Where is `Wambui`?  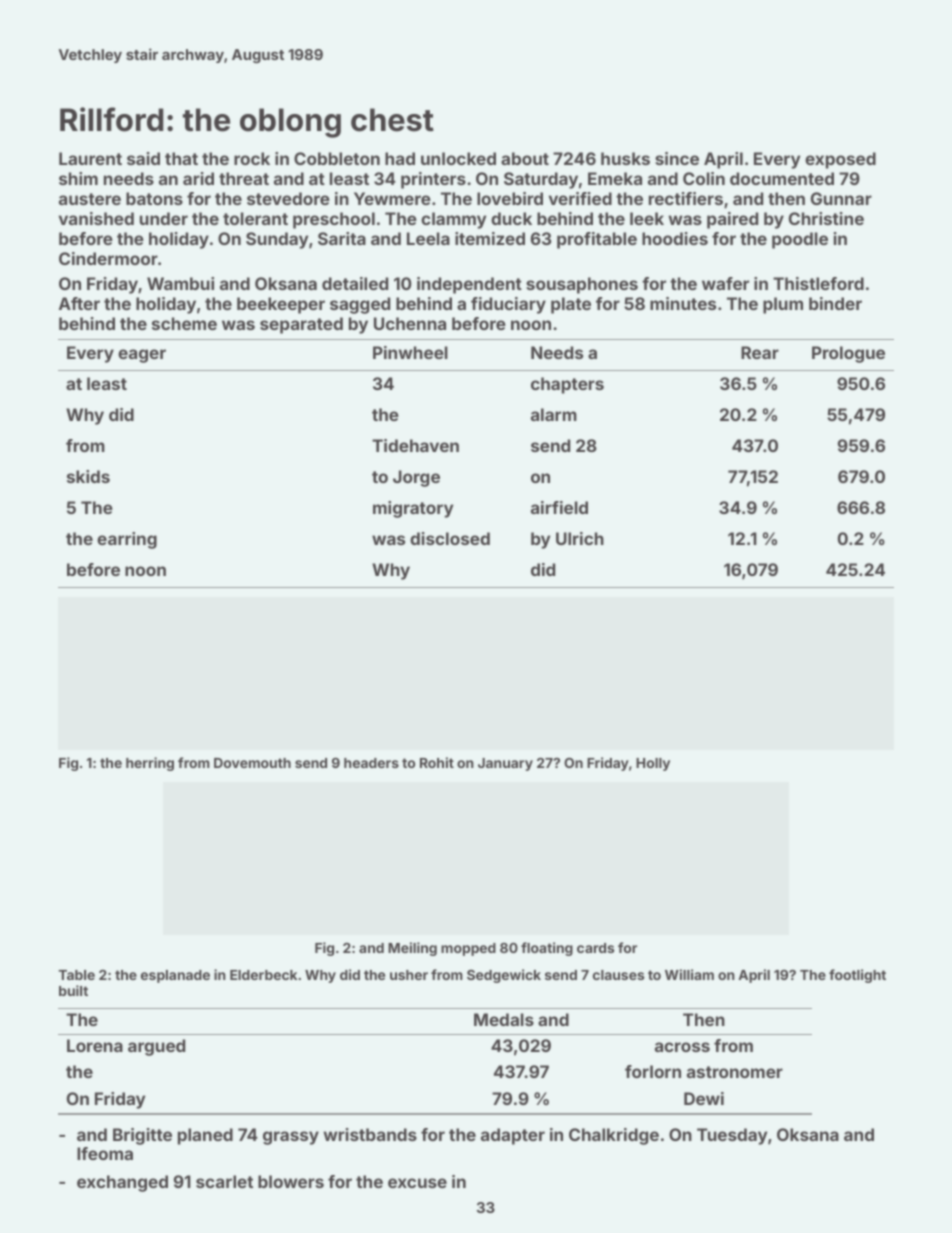
Wambui is located at coordinates (180, 283).
